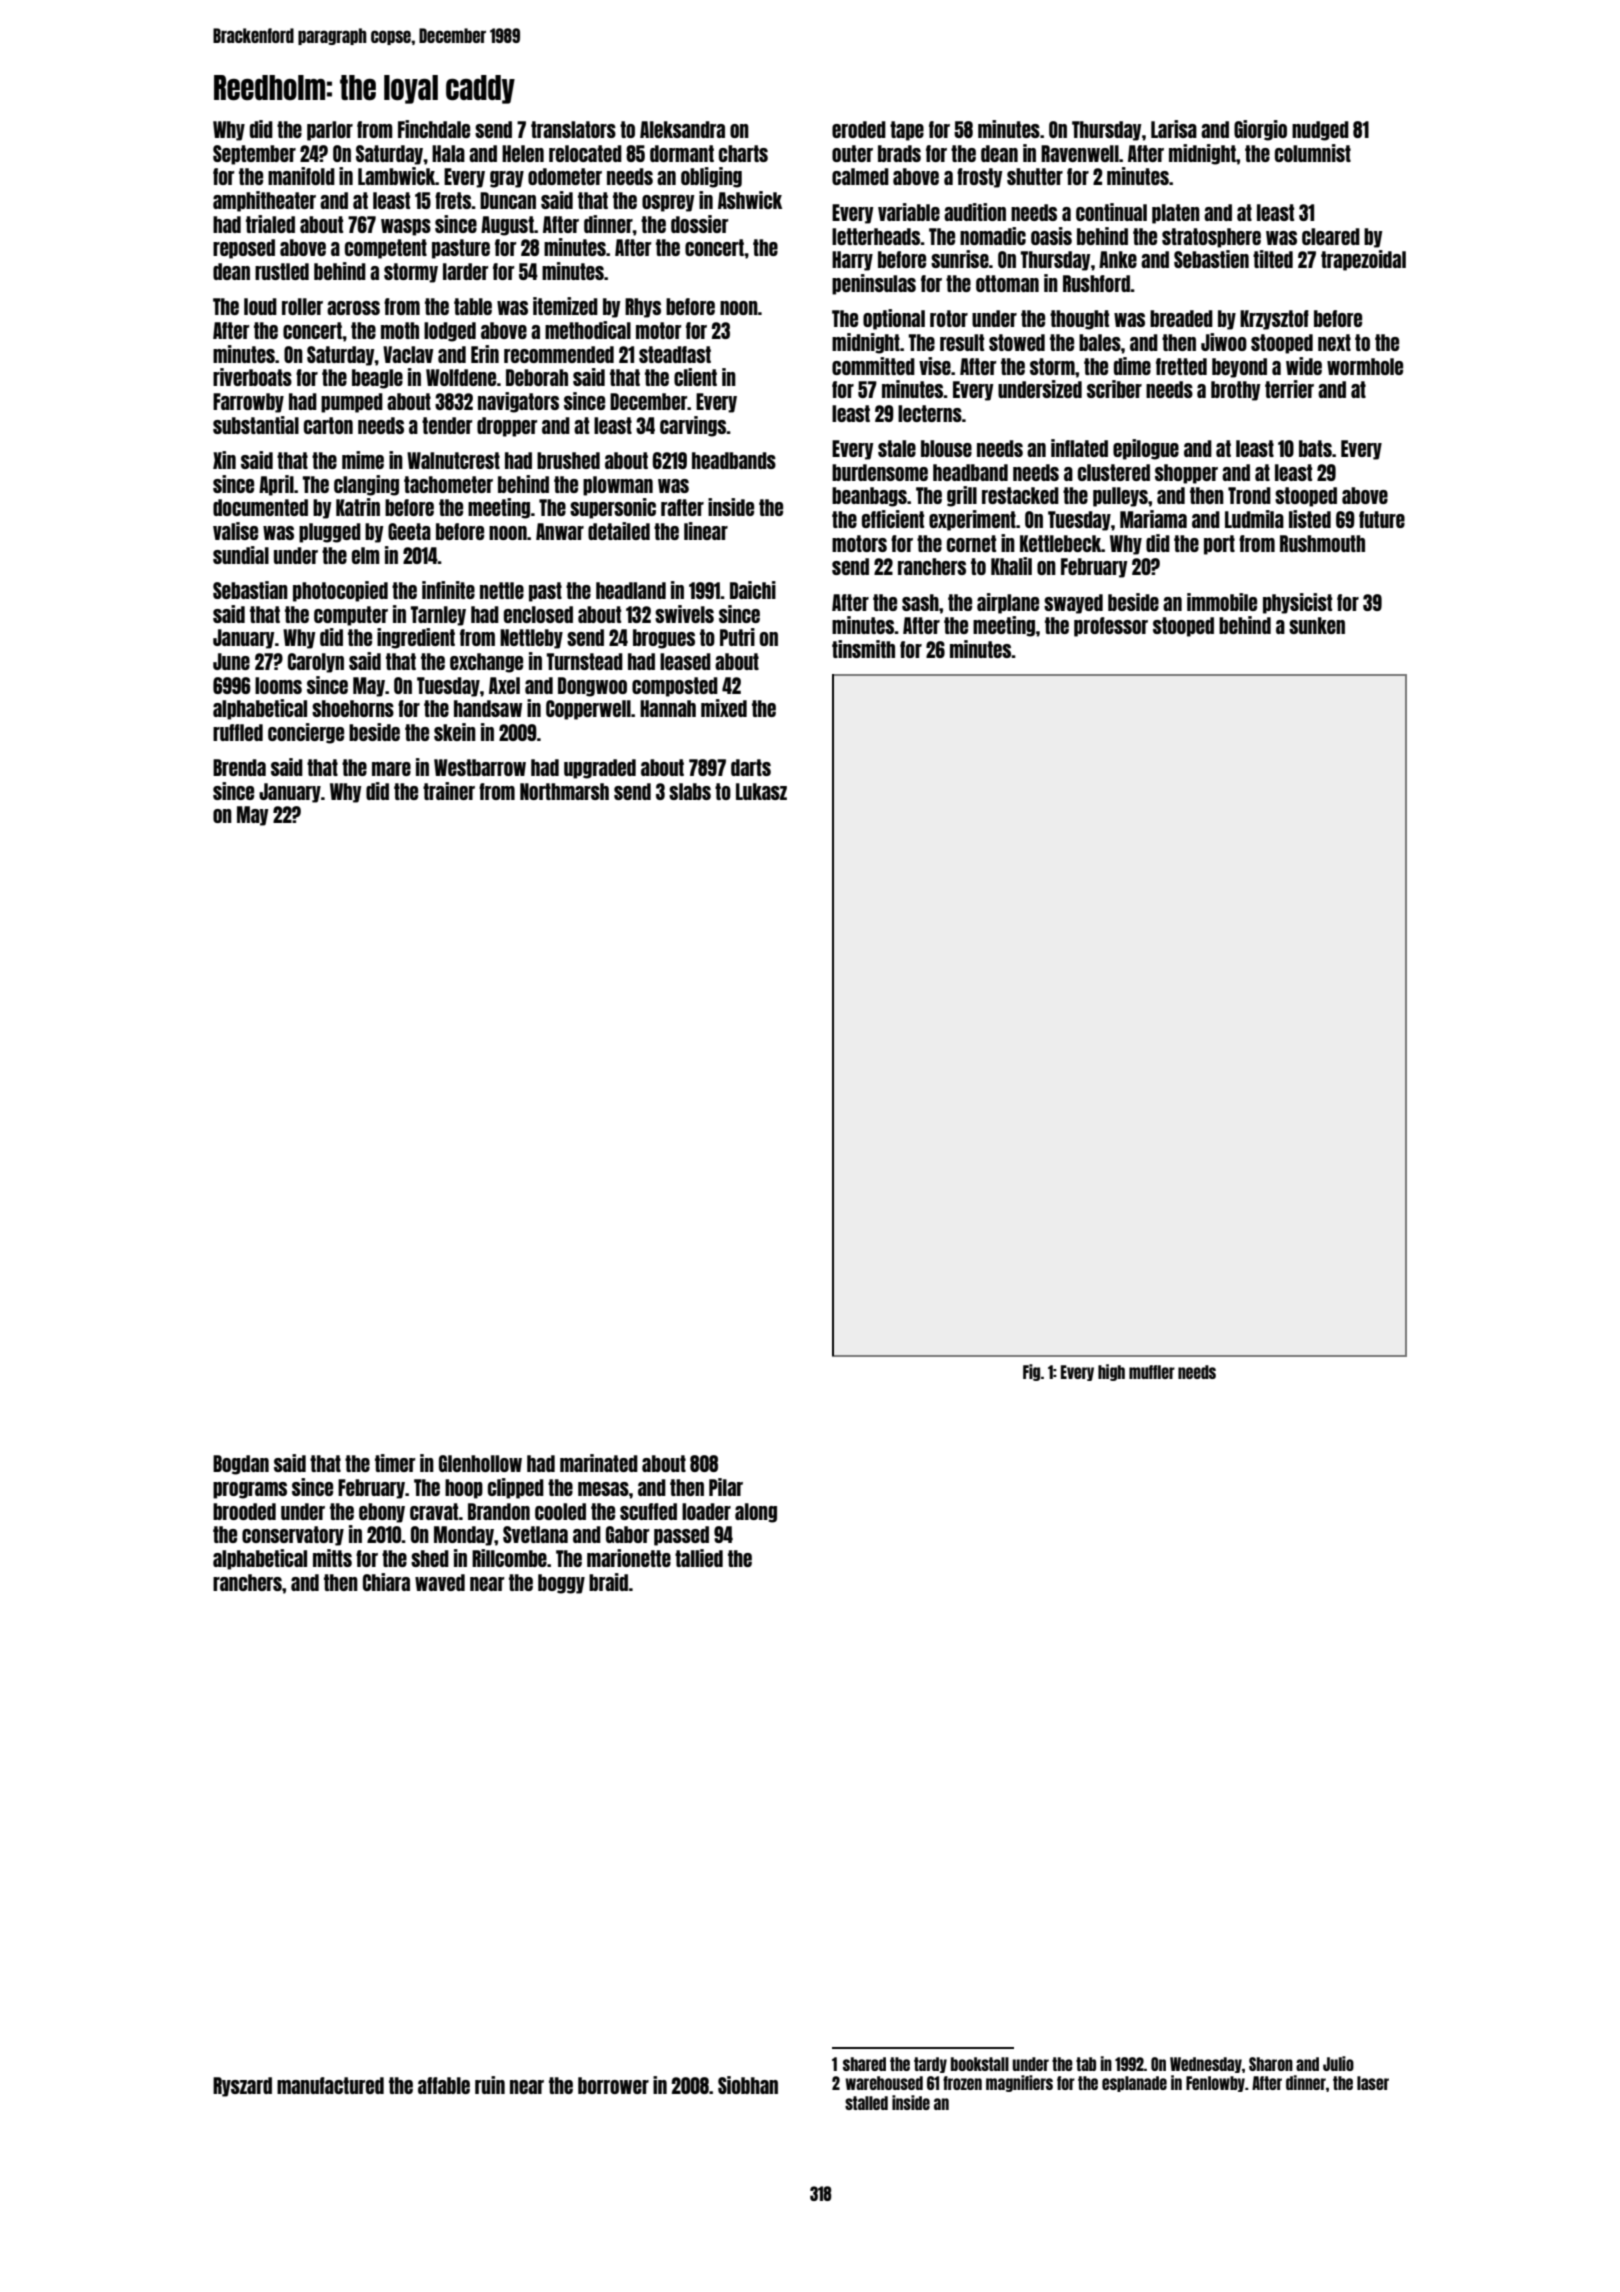  I want to click on Giorgio, so click(1260, 130).
